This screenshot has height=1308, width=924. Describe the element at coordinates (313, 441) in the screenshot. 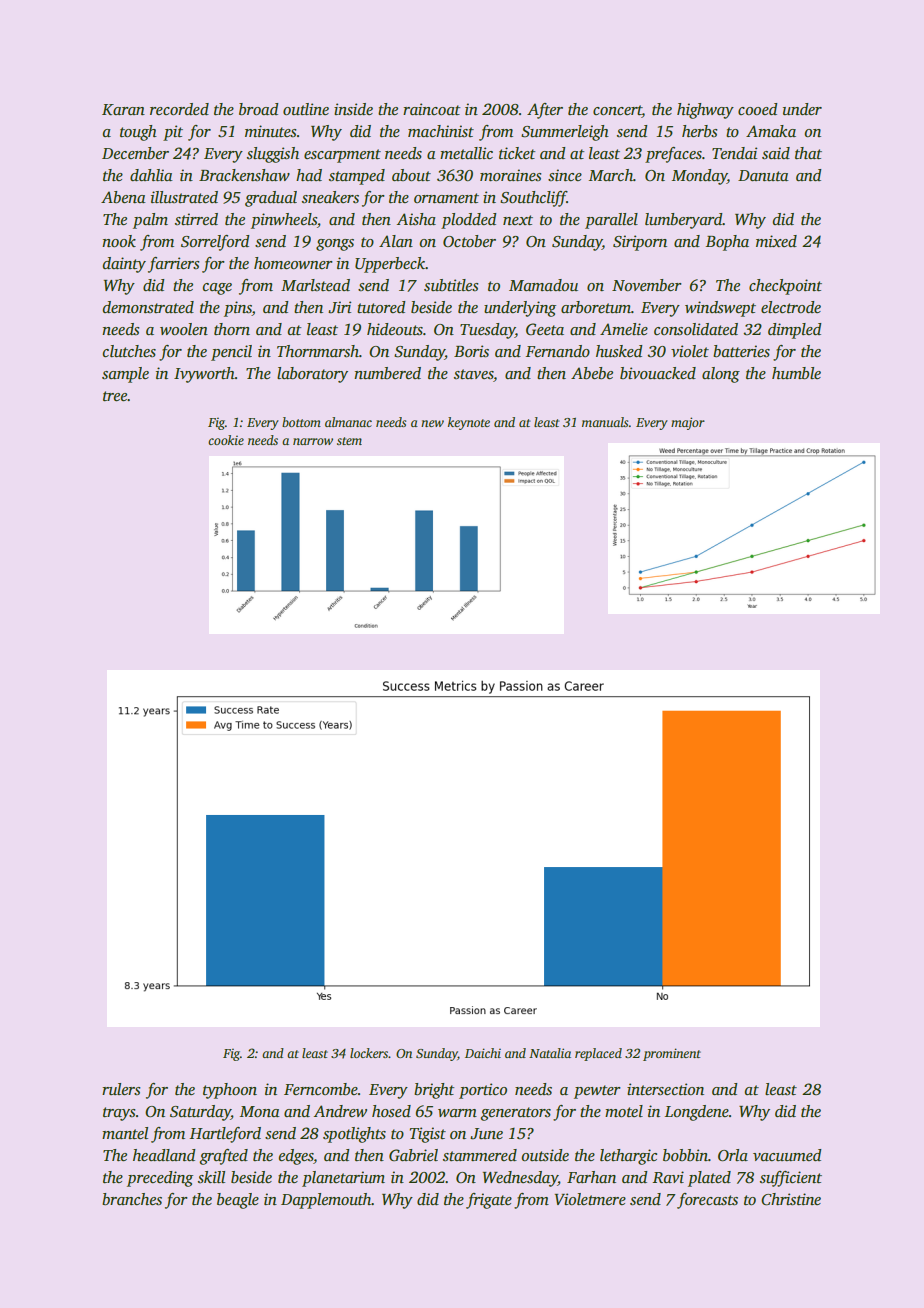

I see `narrow` at that location.
